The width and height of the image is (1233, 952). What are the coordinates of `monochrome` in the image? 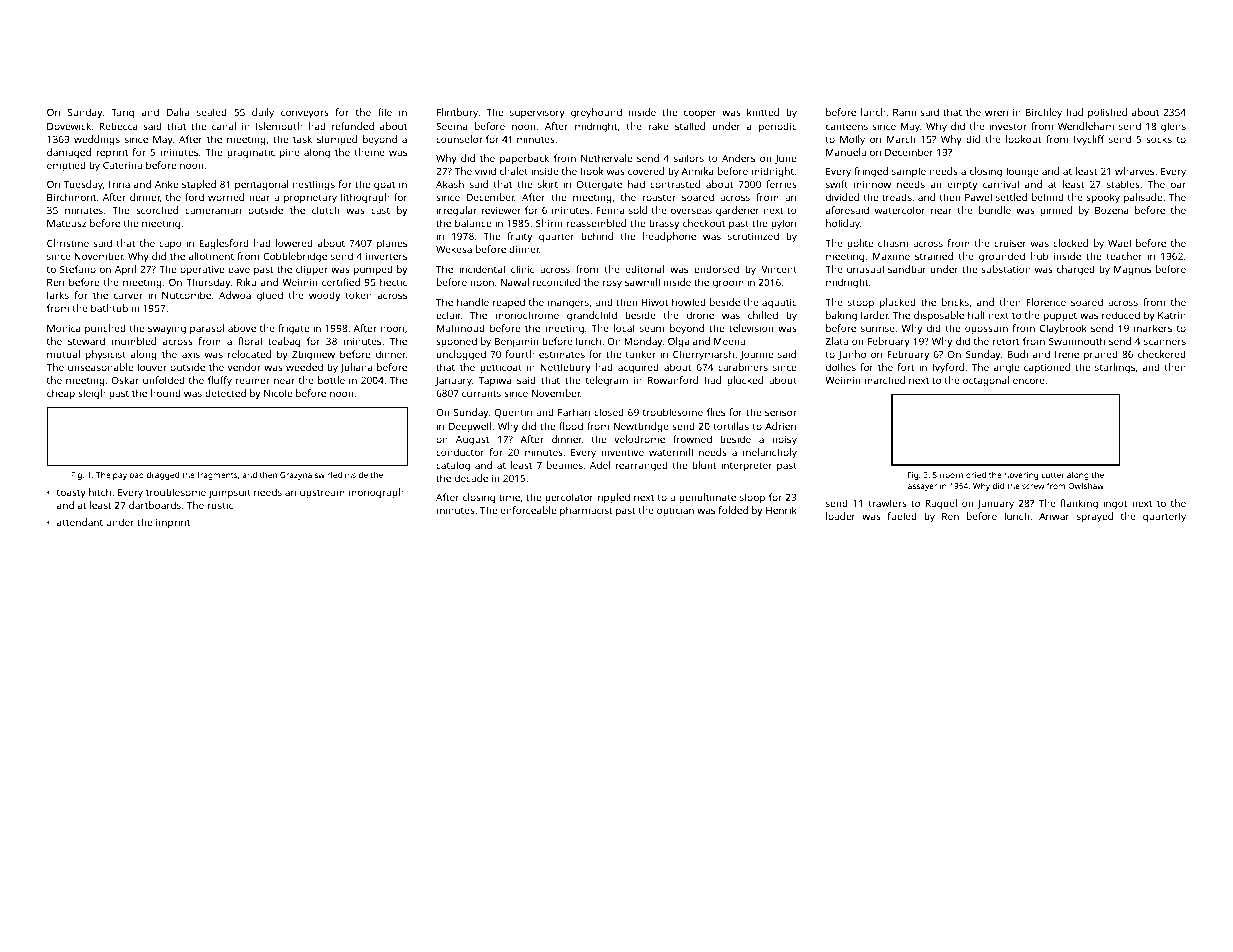 It's located at (527, 315).
